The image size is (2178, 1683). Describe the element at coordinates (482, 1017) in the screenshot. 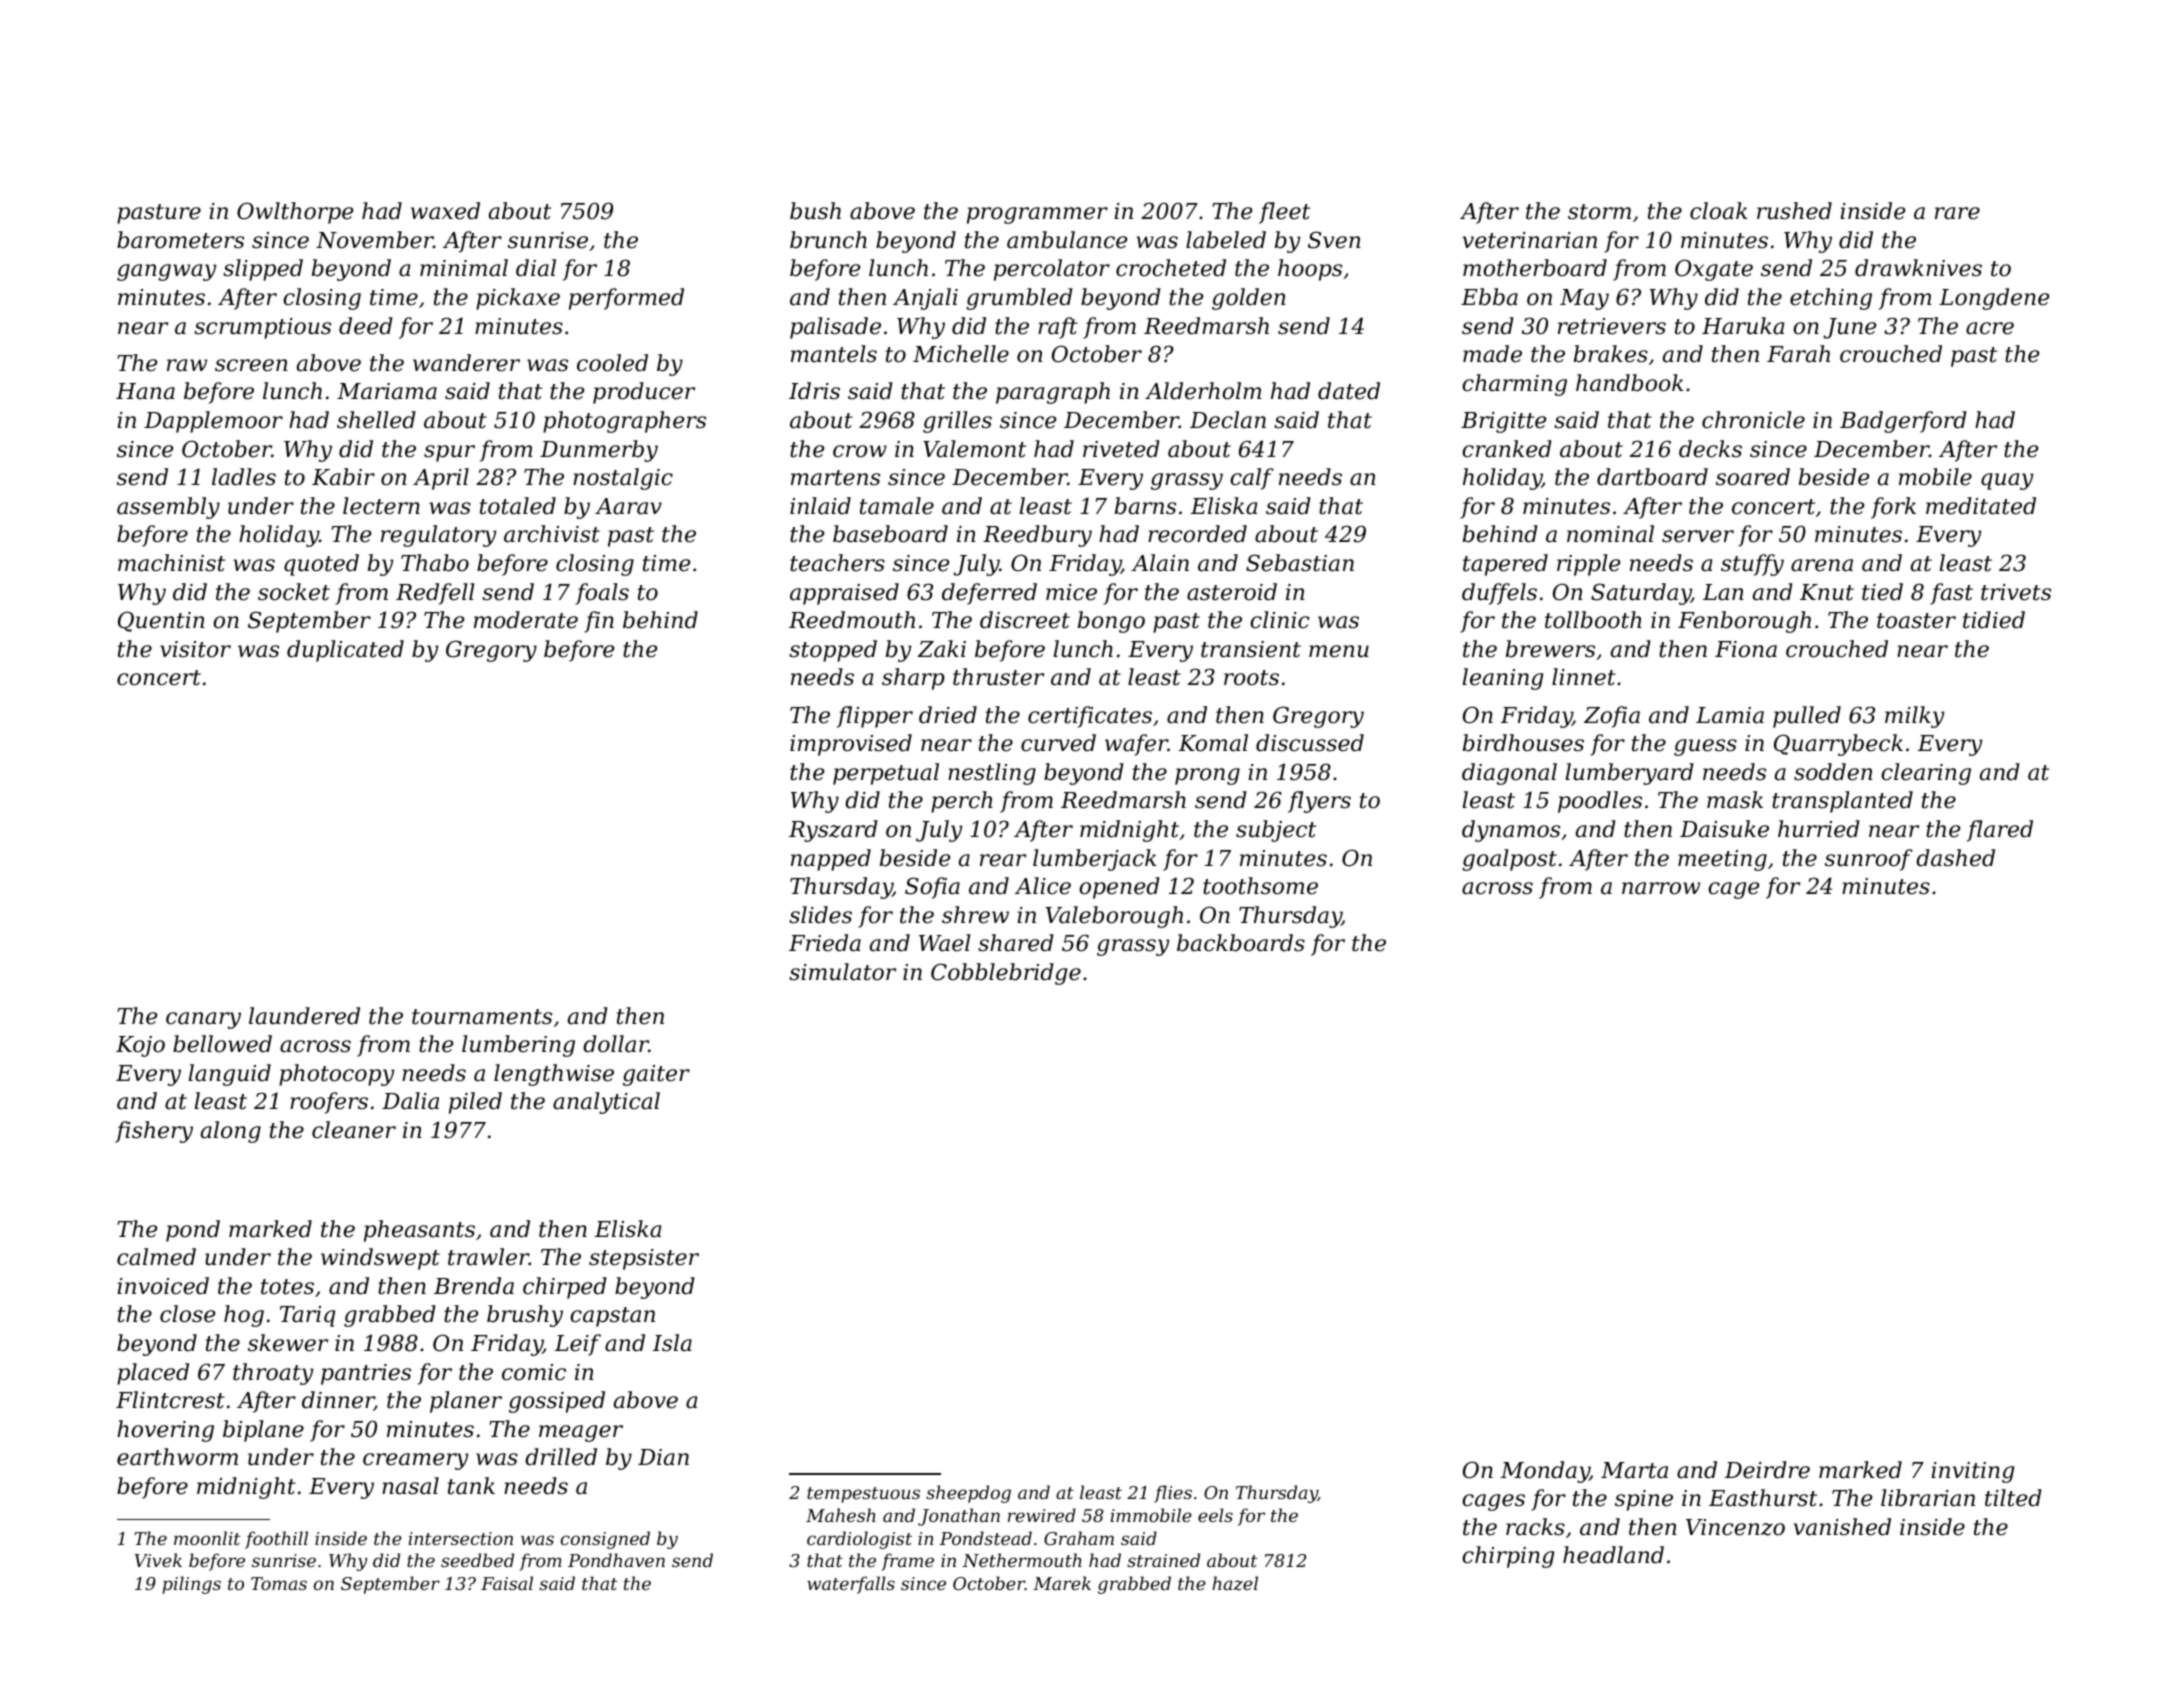

I see `tournaments` at that location.
